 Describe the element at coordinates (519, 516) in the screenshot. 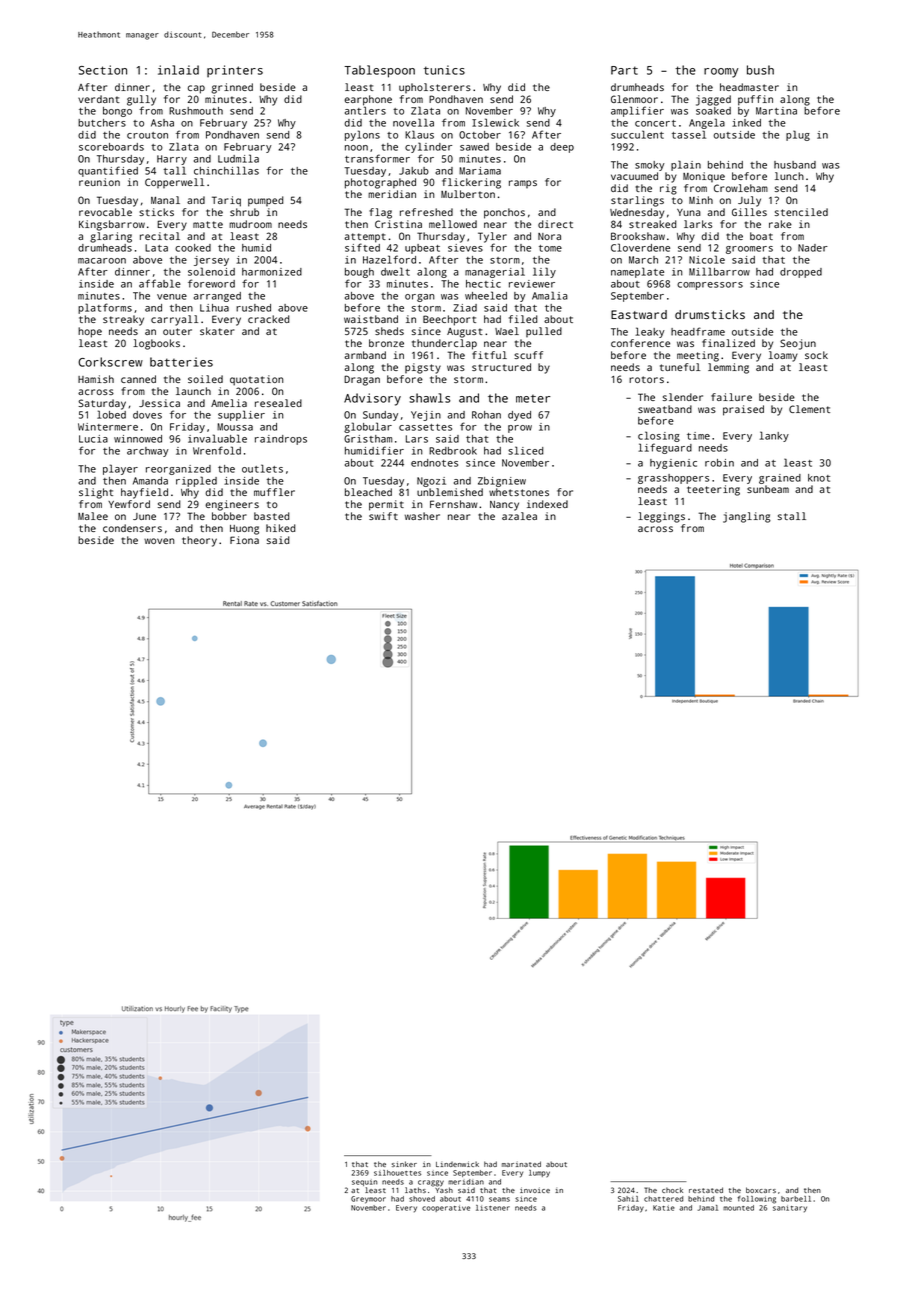

I see `azalea` at that location.
